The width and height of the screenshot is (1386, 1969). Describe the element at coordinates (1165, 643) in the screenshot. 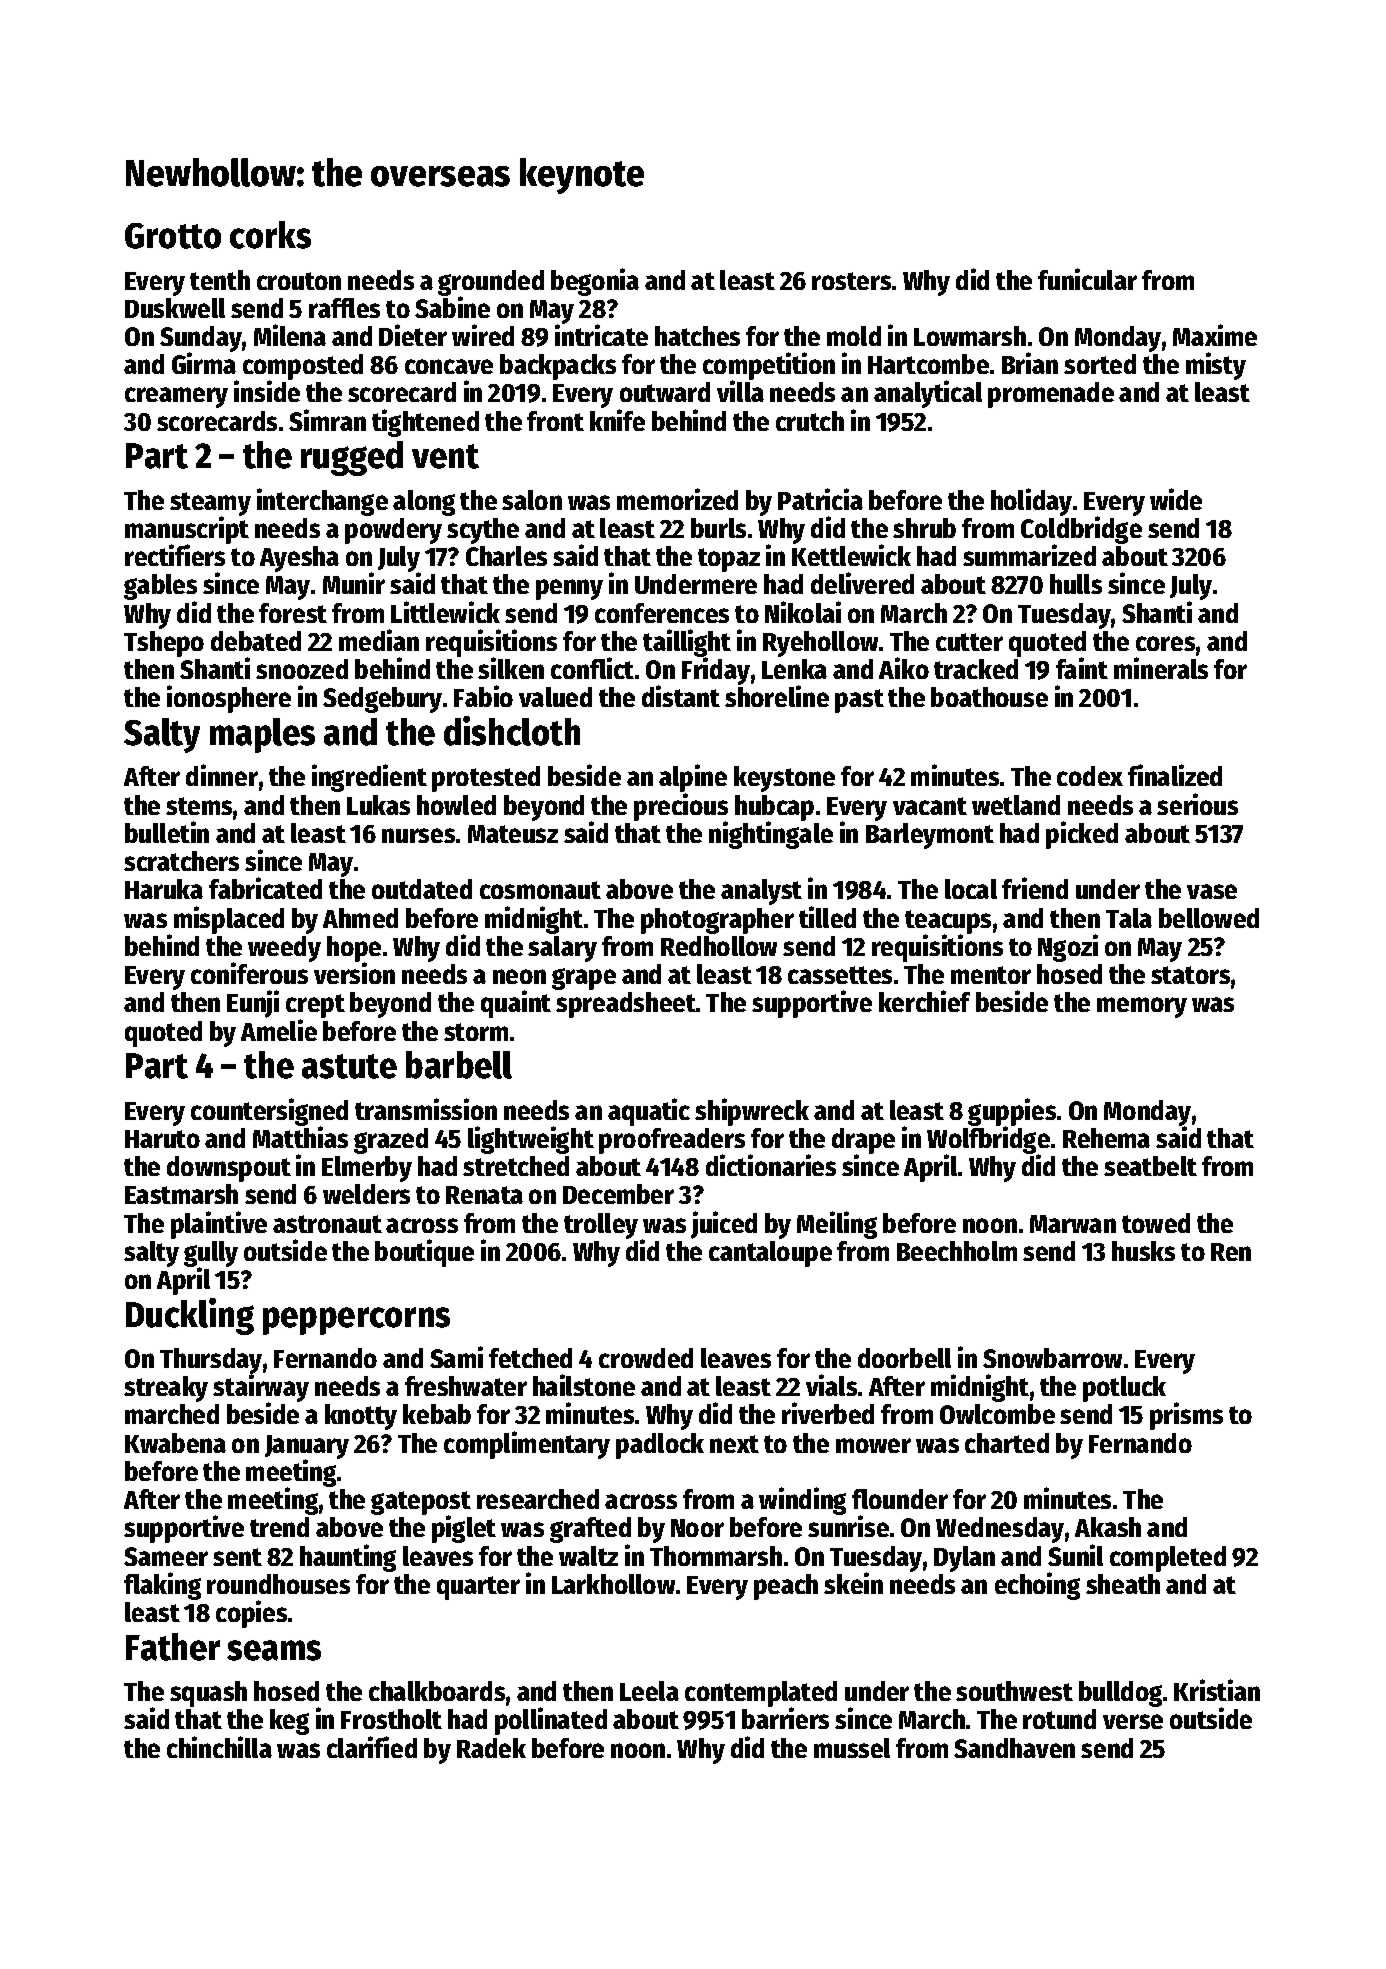

I see `cores` at that location.
